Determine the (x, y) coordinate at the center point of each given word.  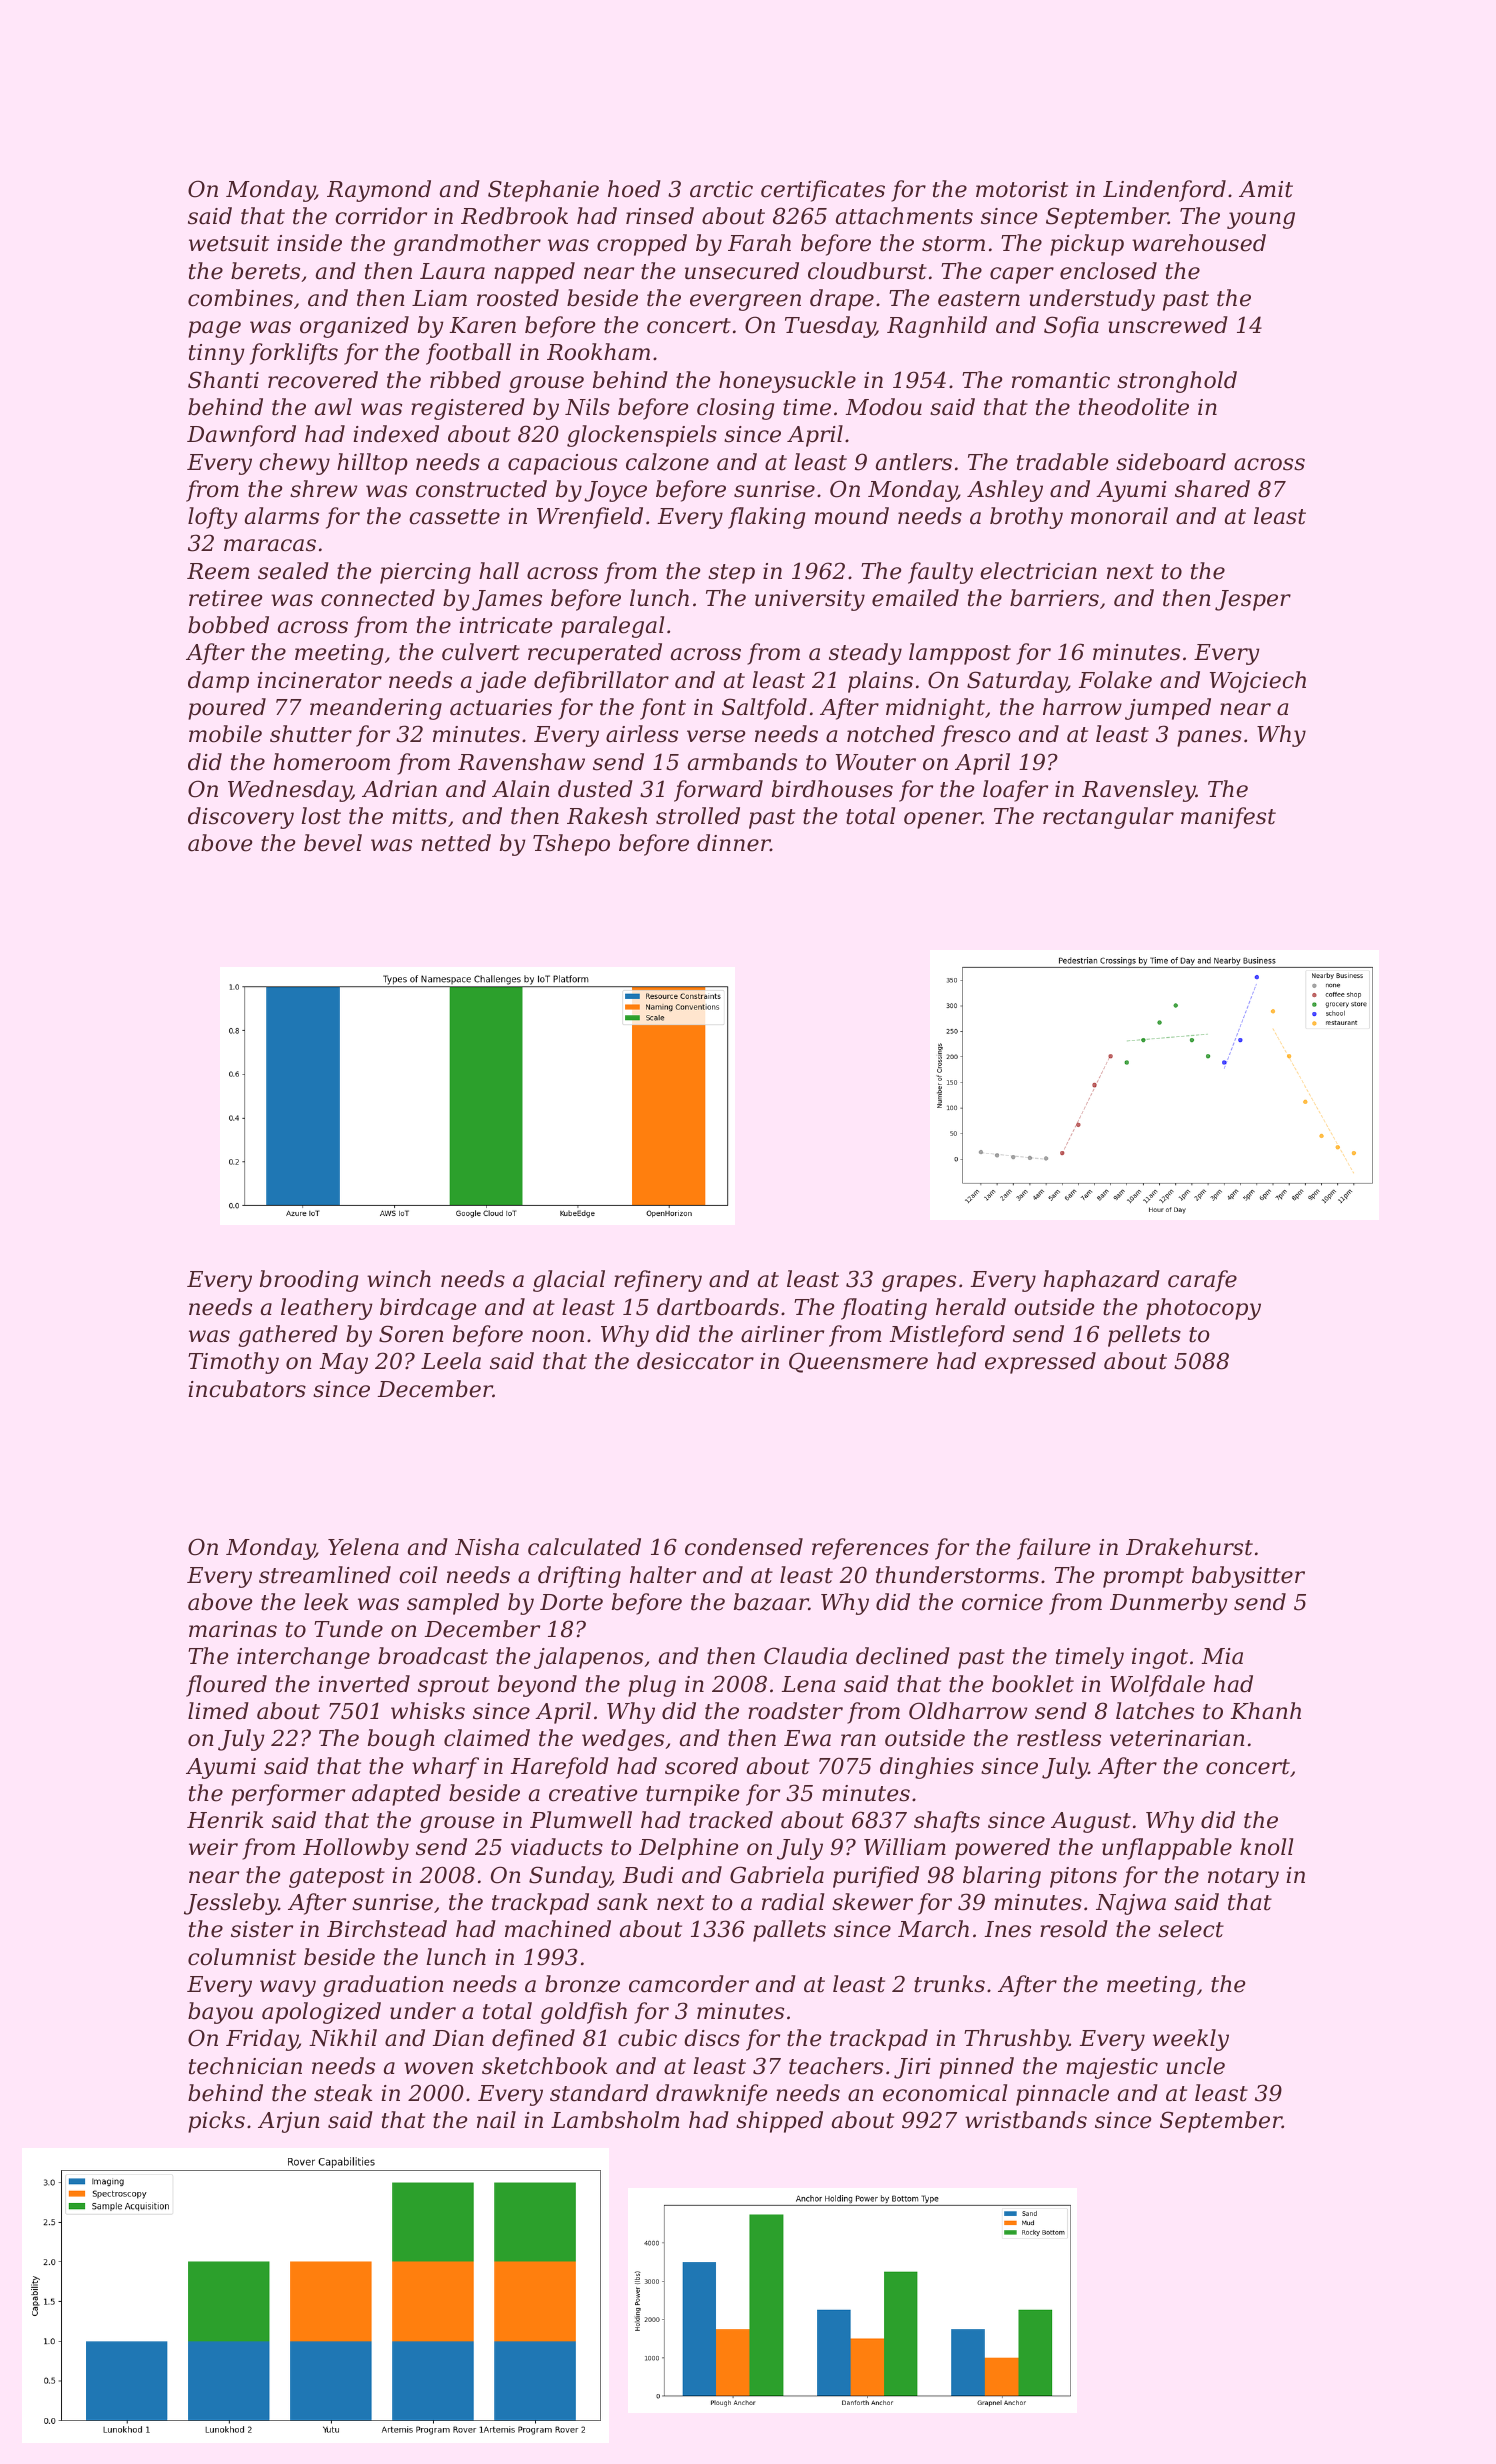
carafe (1202, 1281)
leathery (326, 1309)
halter (663, 1575)
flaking (766, 518)
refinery (658, 1281)
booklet (1033, 1684)
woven (438, 2068)
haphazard (1101, 1281)
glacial (569, 1281)
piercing (425, 573)
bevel (333, 843)
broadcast (433, 1656)
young (1261, 220)
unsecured (742, 271)
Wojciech (1258, 682)
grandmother (467, 245)
